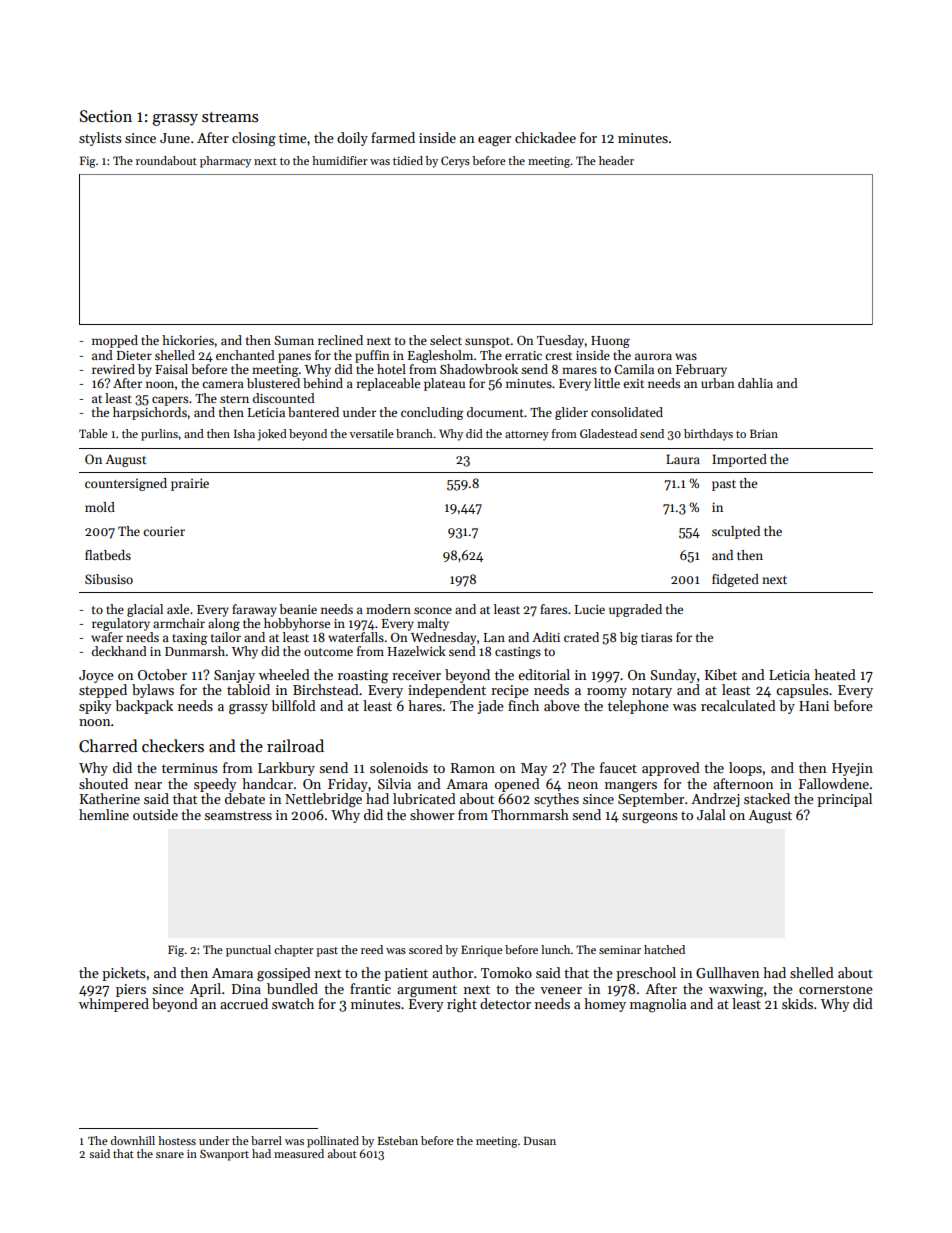  Describe the element at coordinates (173, 745) in the document. I see `checkers` at that location.
